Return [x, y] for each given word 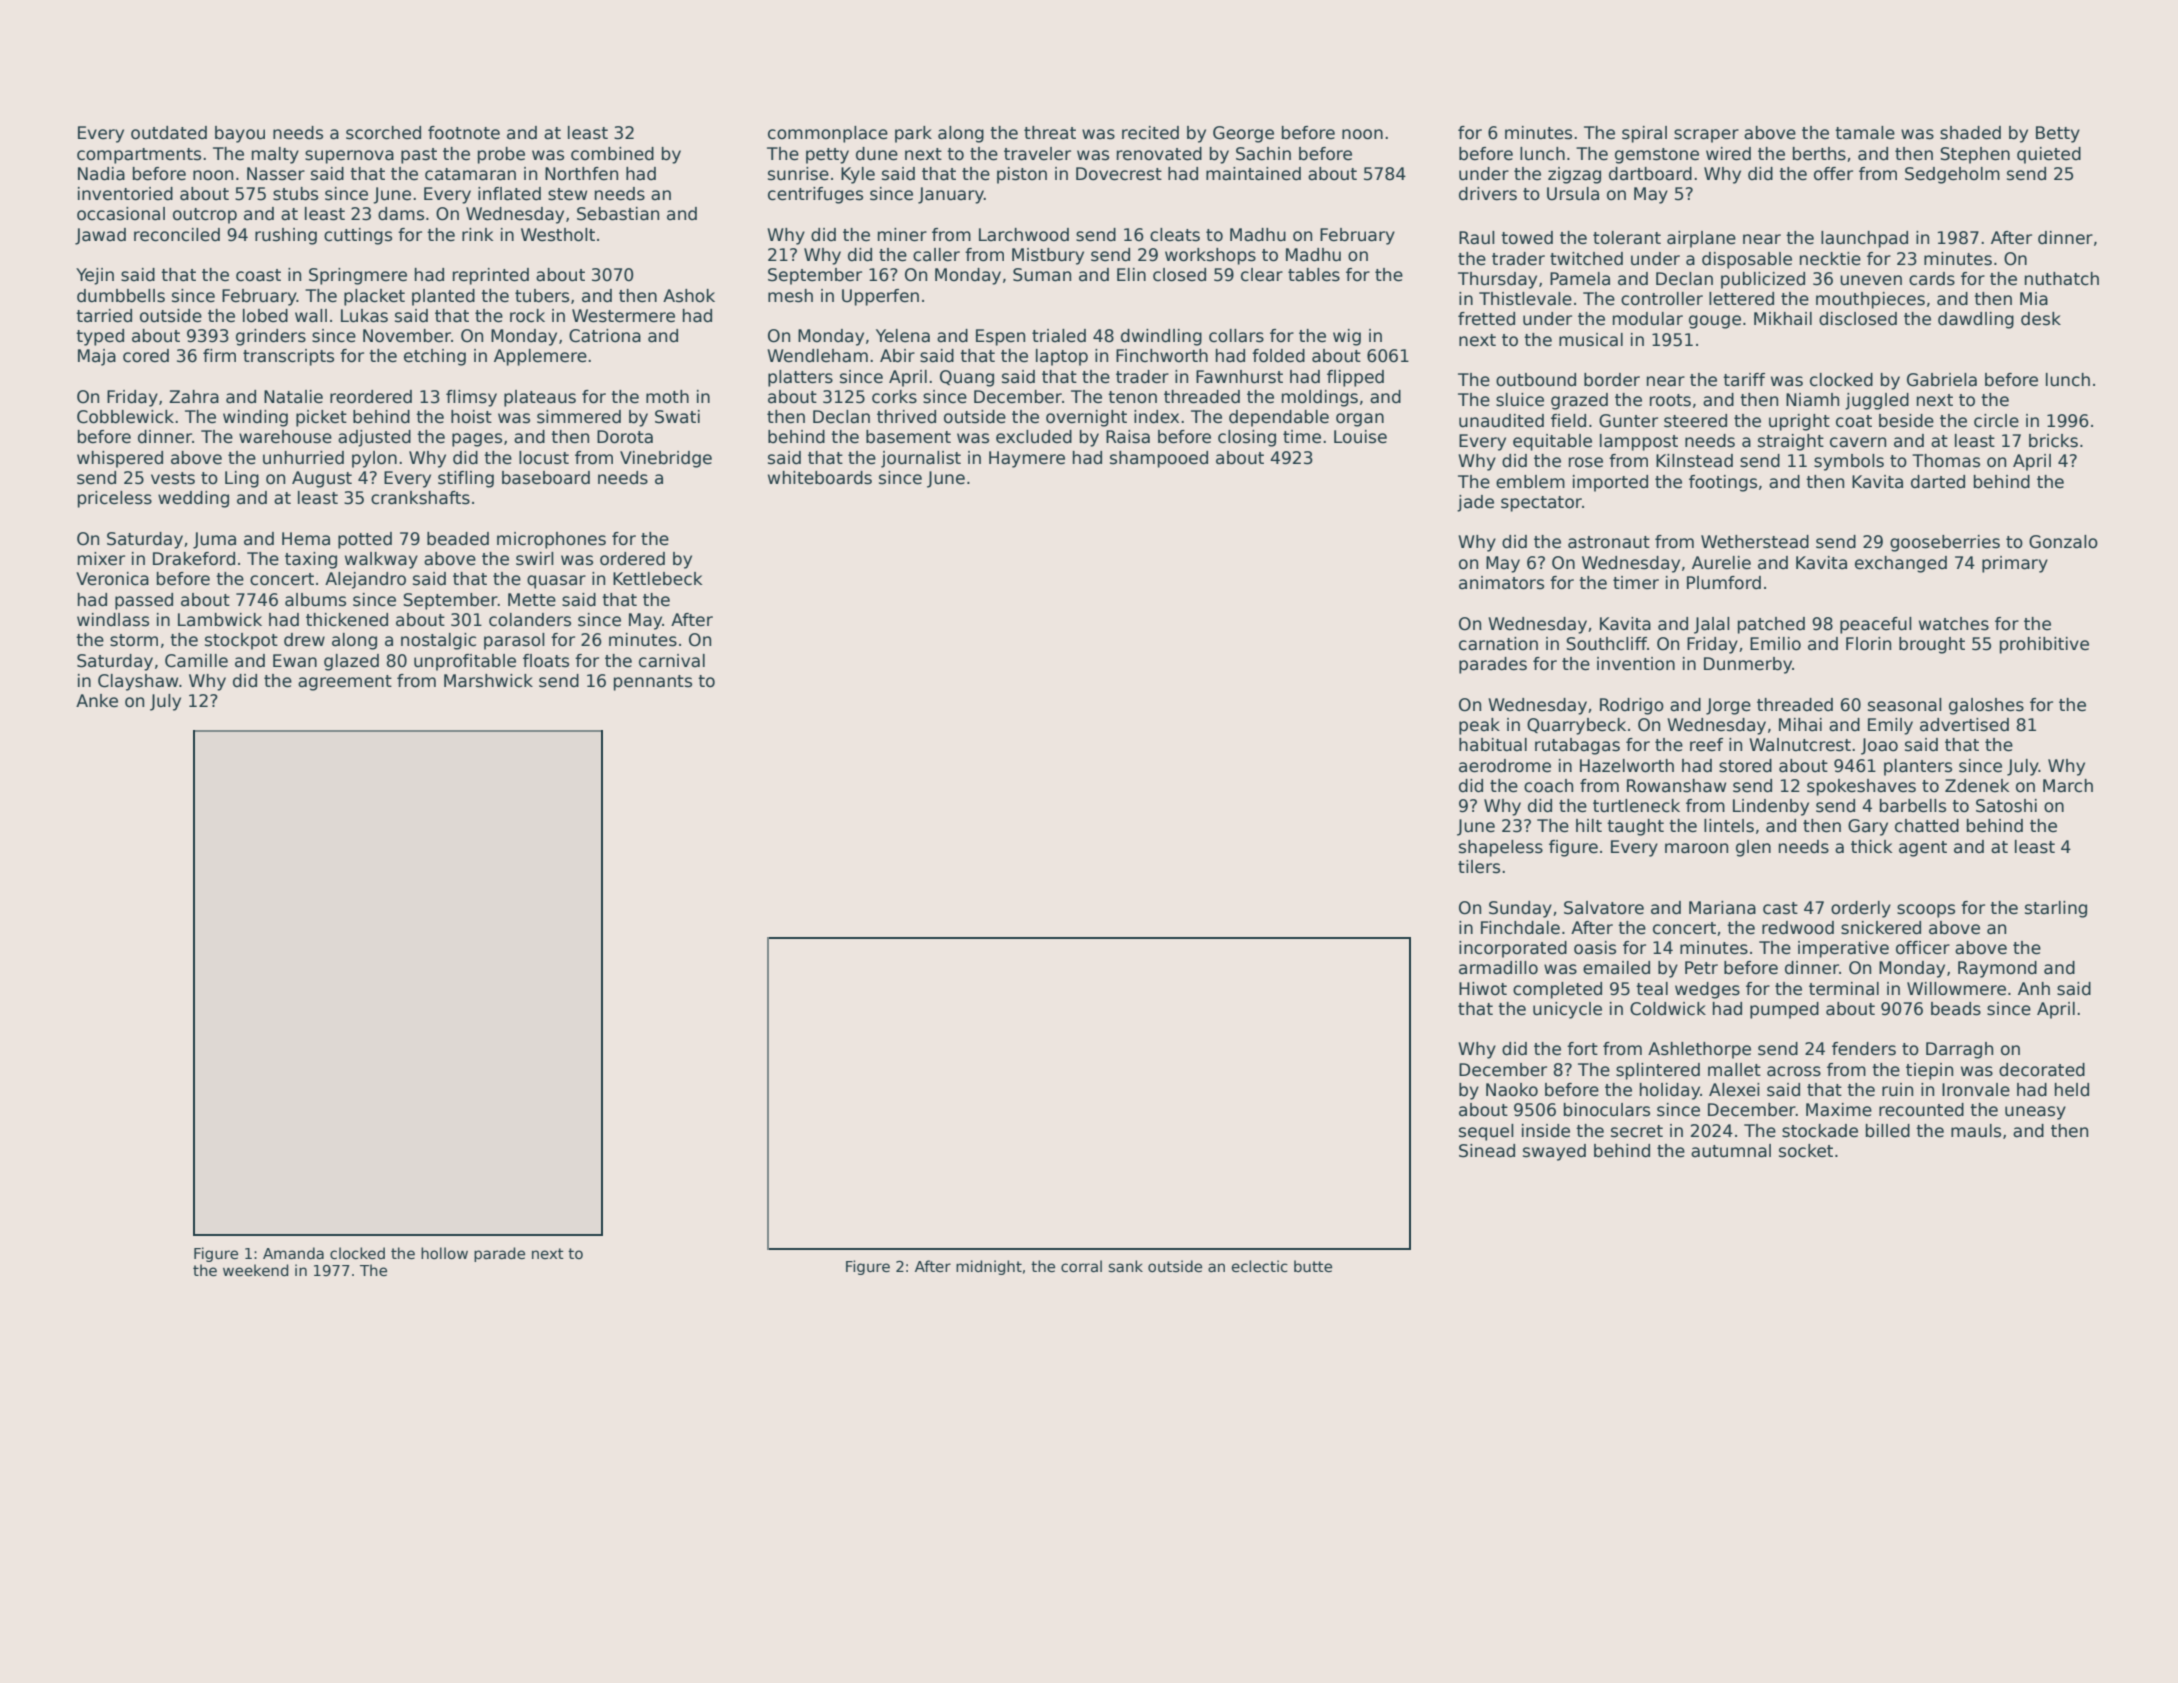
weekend [255, 1270]
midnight [989, 1267]
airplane [1701, 239]
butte [1313, 1266]
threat [1050, 133]
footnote [464, 133]
